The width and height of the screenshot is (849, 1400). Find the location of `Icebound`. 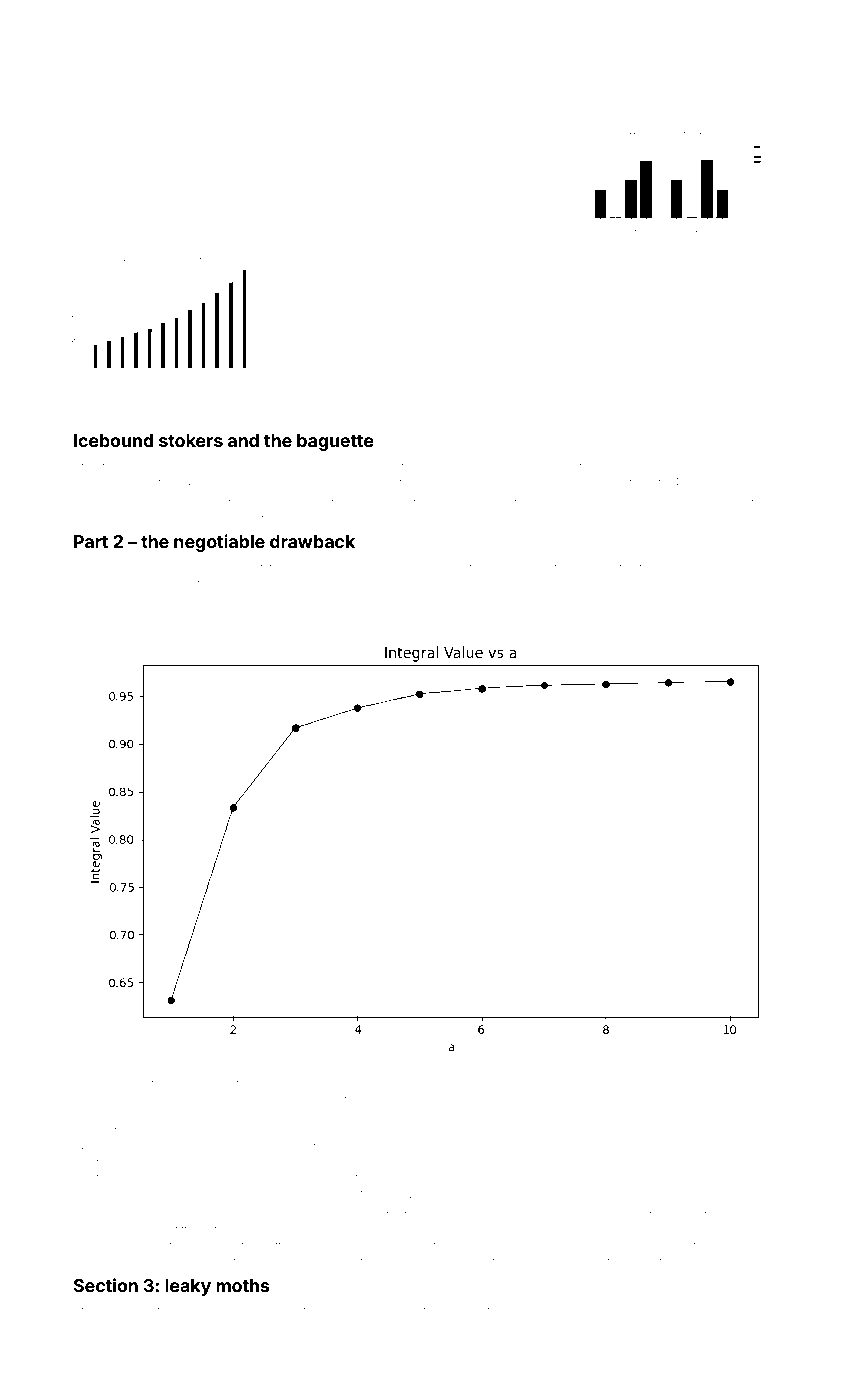

Icebound is located at coordinates (113, 440).
